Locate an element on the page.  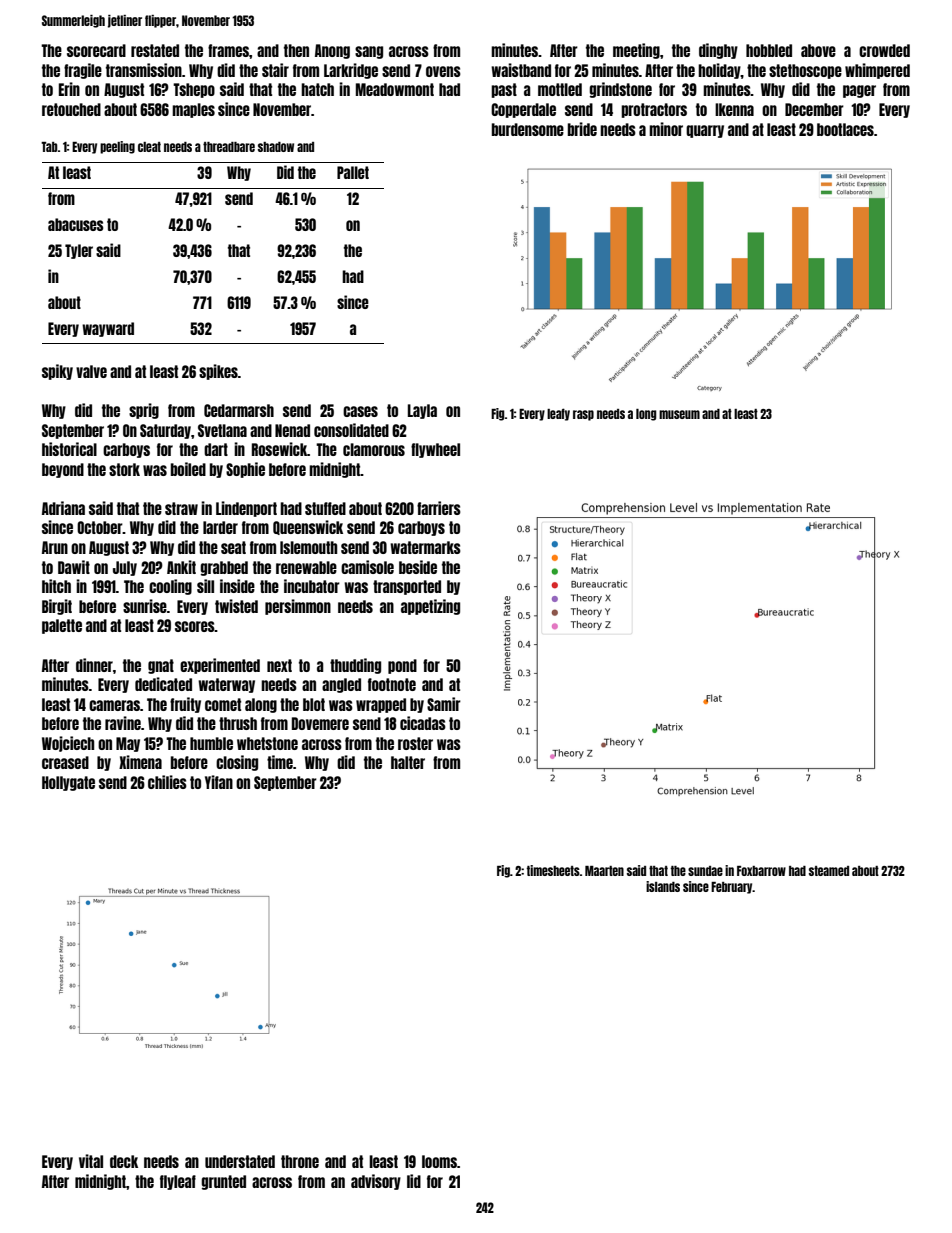
bride is located at coordinates (582, 129).
